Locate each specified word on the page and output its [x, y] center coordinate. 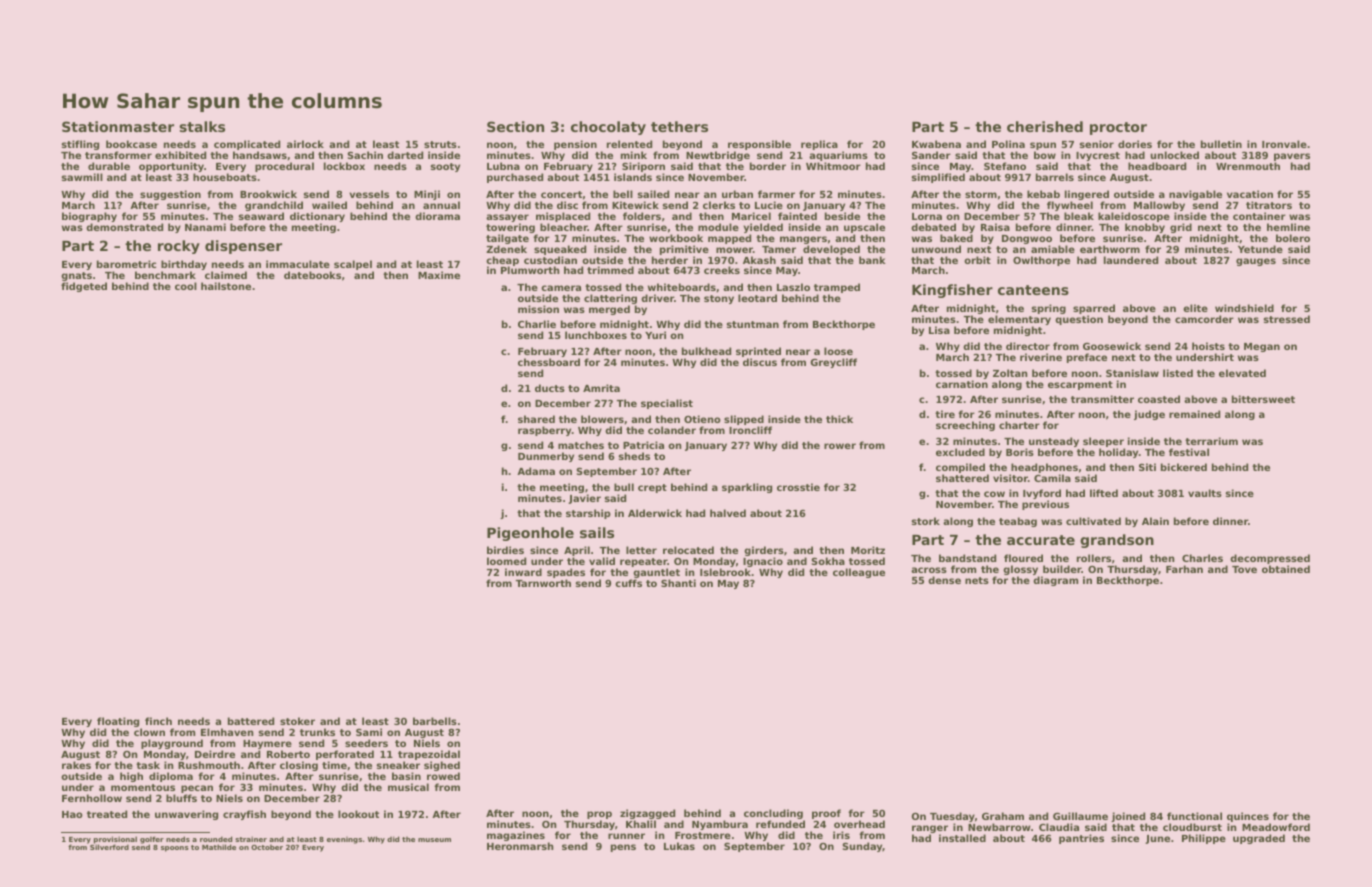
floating [118, 722]
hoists [1208, 346]
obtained [1286, 569]
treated [107, 814]
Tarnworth [543, 583]
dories [1135, 144]
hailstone [226, 286]
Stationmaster [118, 126]
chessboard [549, 362]
